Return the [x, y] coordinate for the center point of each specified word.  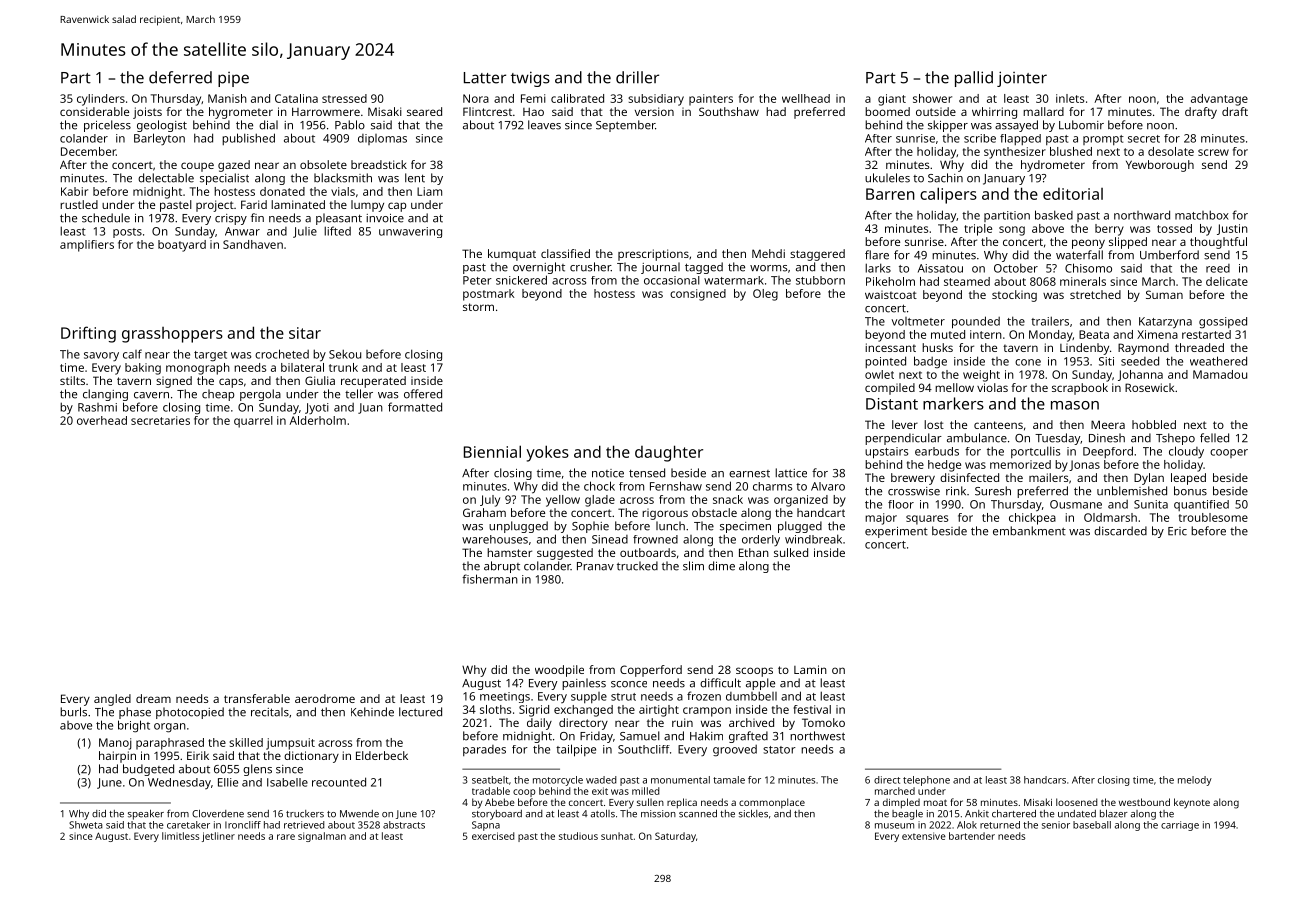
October [1016, 268]
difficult [720, 683]
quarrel [253, 422]
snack [728, 499]
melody [1195, 781]
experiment [896, 532]
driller [637, 77]
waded [601, 780]
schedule [106, 218]
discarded [1120, 531]
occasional [672, 280]
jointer [1022, 79]
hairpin [117, 757]
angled [112, 700]
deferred [180, 77]
